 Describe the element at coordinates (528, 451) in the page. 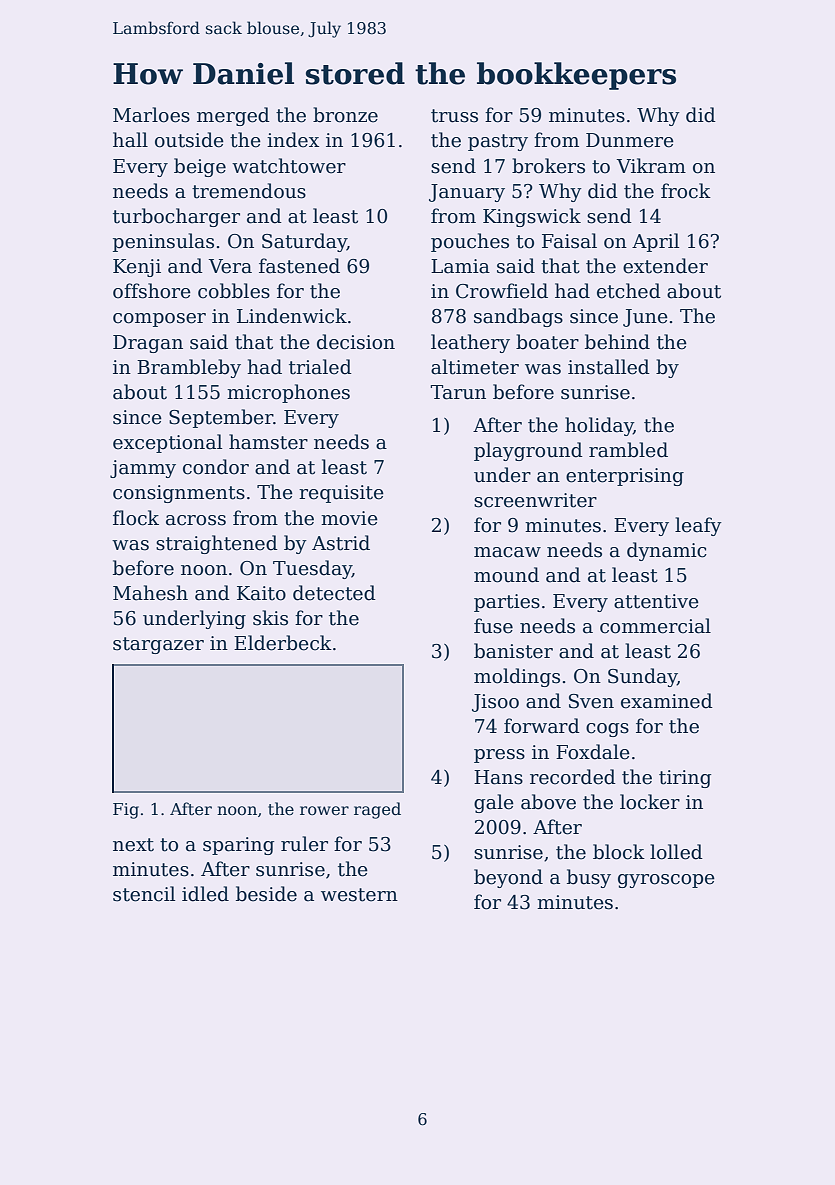

I see `playground` at that location.
